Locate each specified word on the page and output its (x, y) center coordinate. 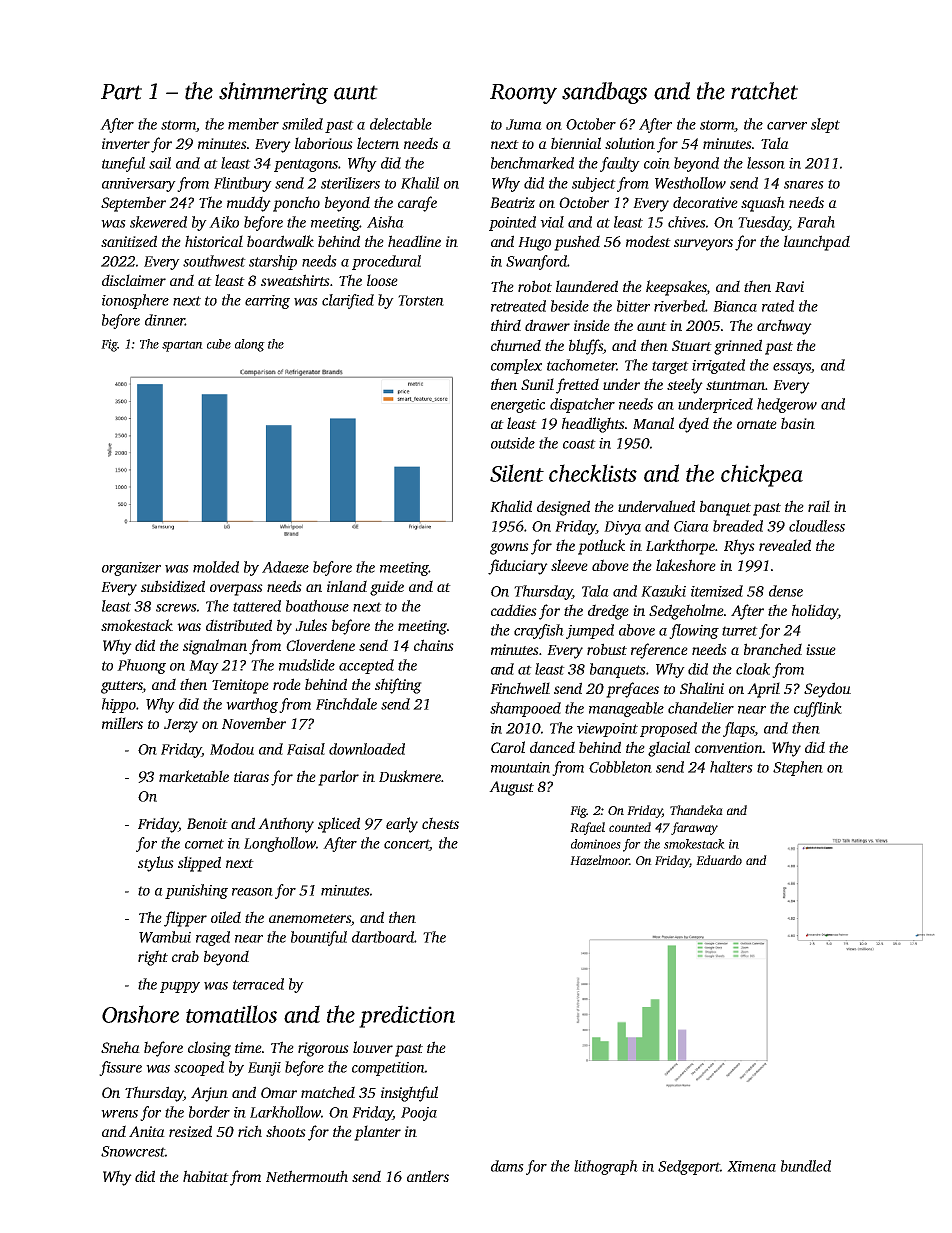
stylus (156, 864)
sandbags (604, 93)
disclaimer (134, 280)
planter (377, 1133)
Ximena (751, 1166)
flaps (739, 729)
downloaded (367, 749)
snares (804, 185)
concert (407, 845)
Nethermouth (307, 1176)
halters (731, 767)
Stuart (692, 345)
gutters (122, 687)
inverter (126, 143)
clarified (348, 301)
